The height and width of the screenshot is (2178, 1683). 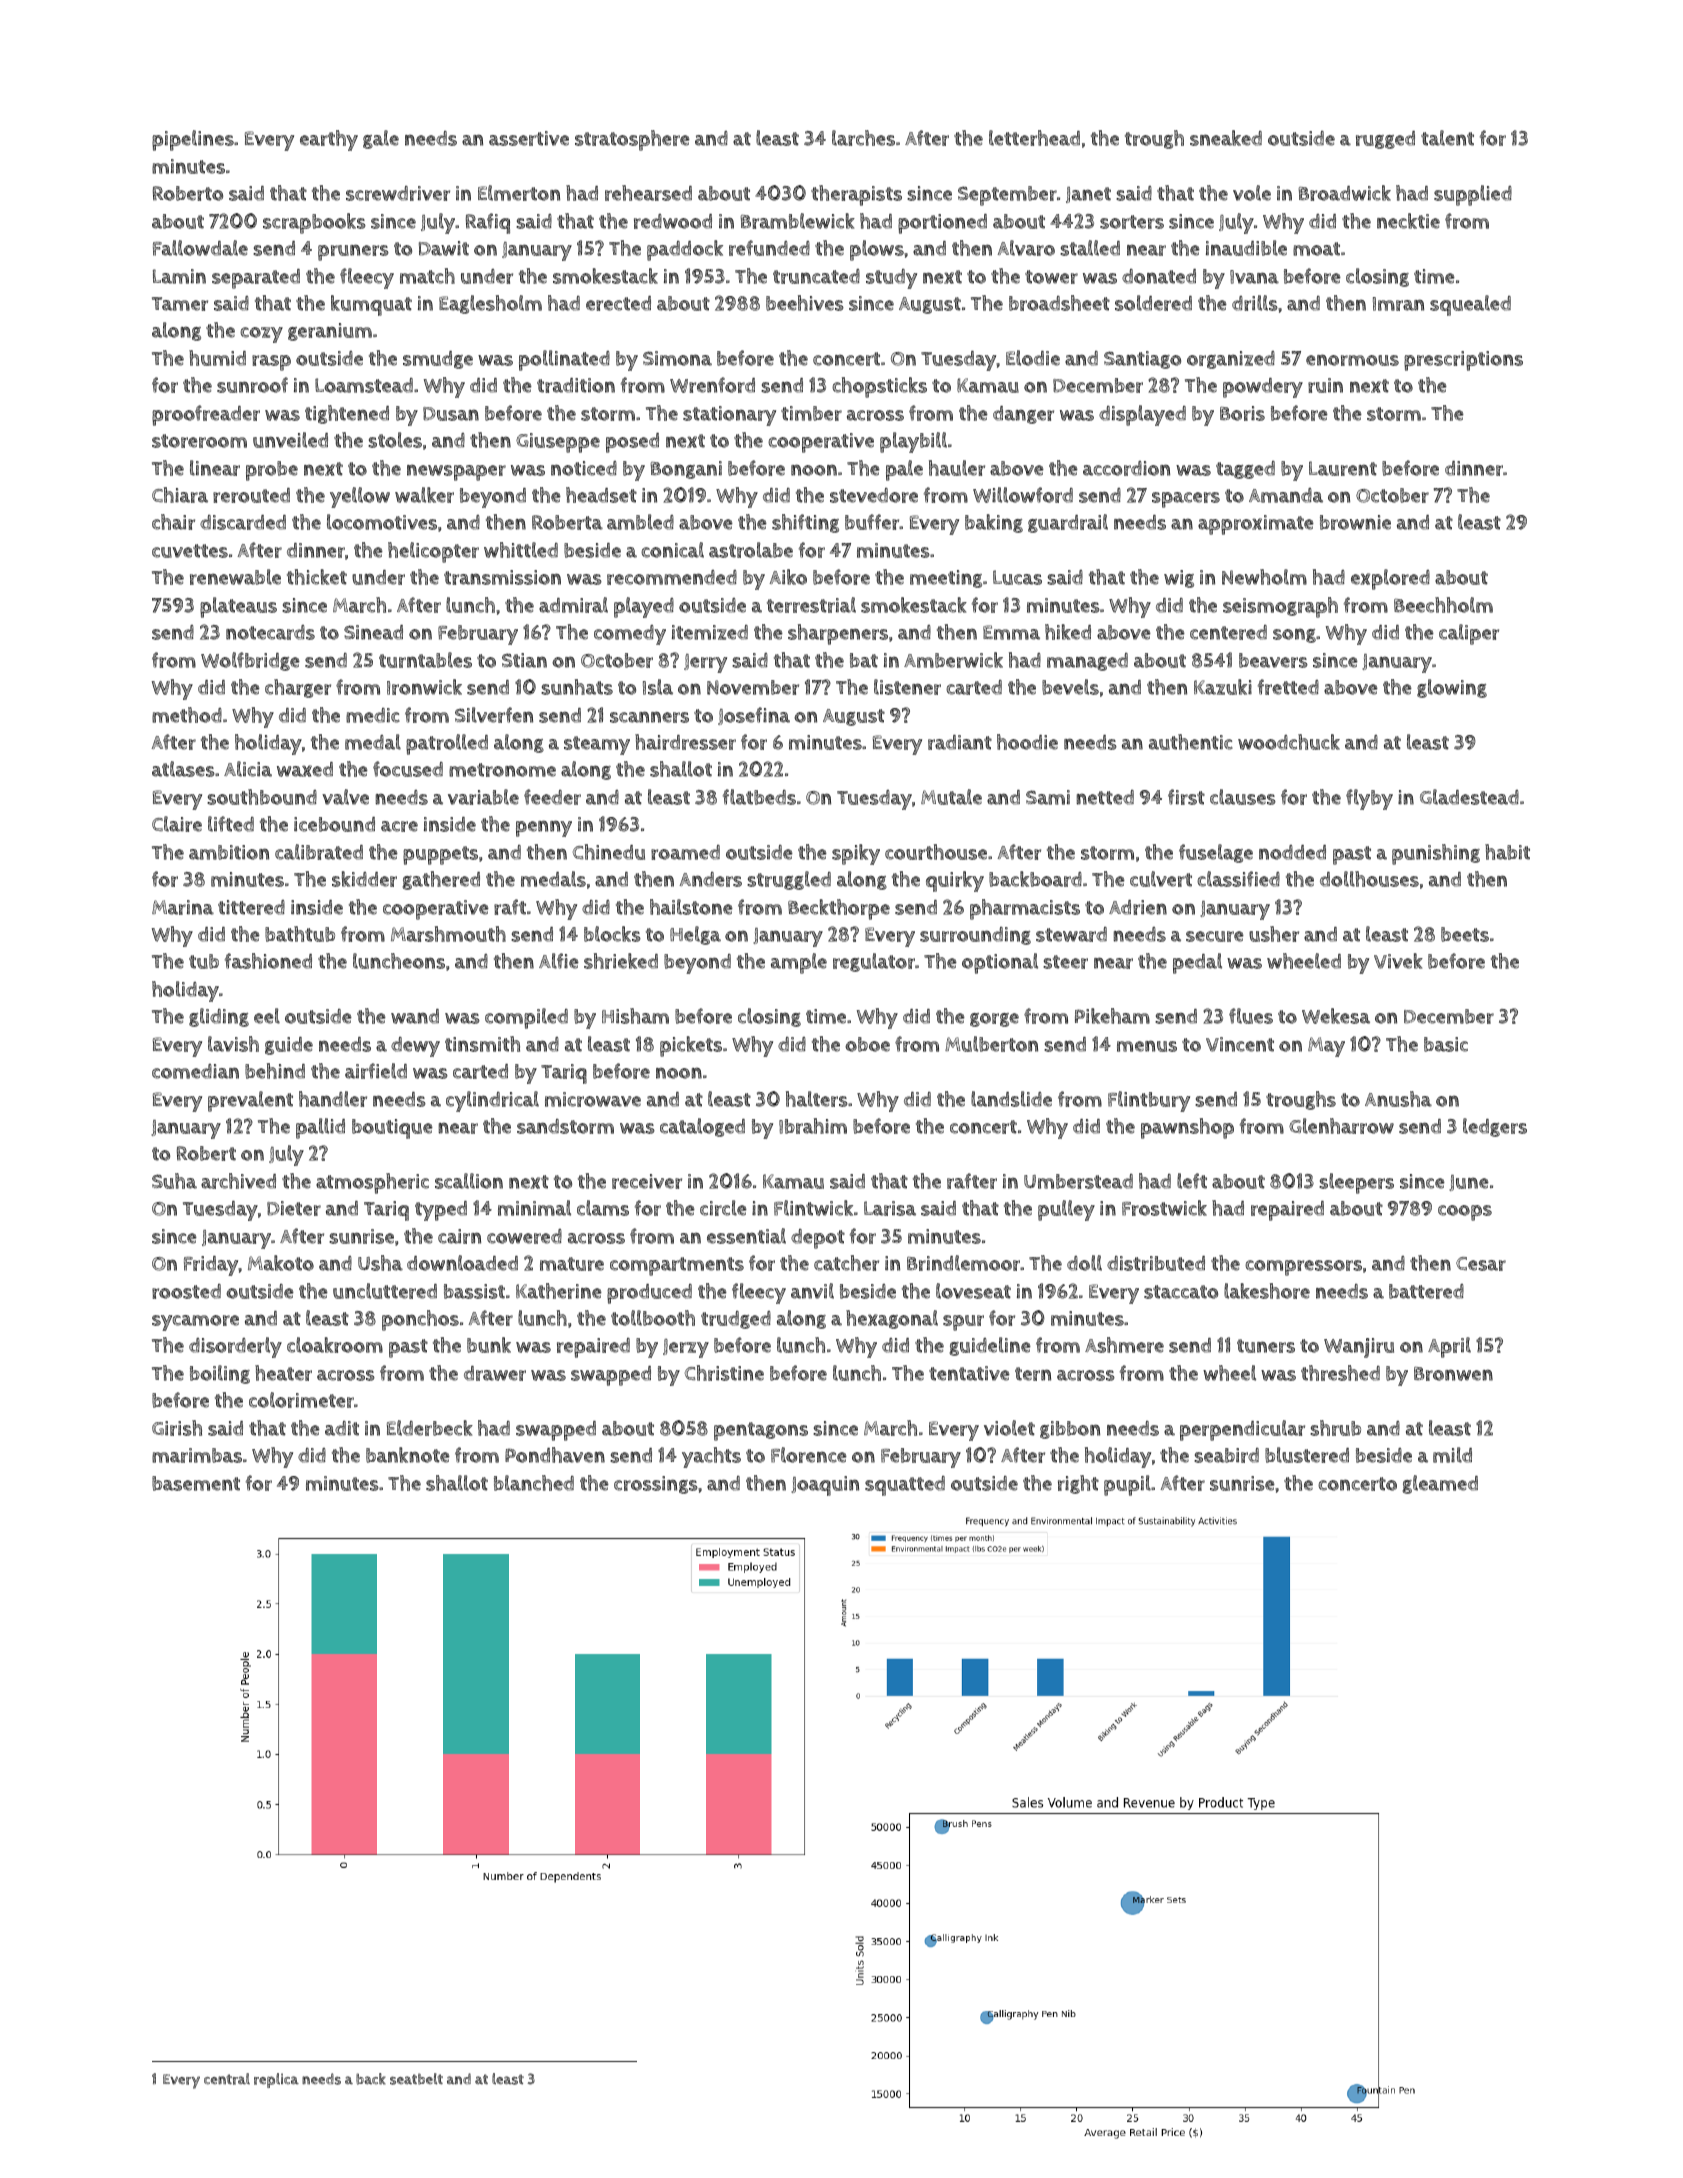 What do you see at coordinates (723, 1208) in the screenshot?
I see `circle` at bounding box center [723, 1208].
